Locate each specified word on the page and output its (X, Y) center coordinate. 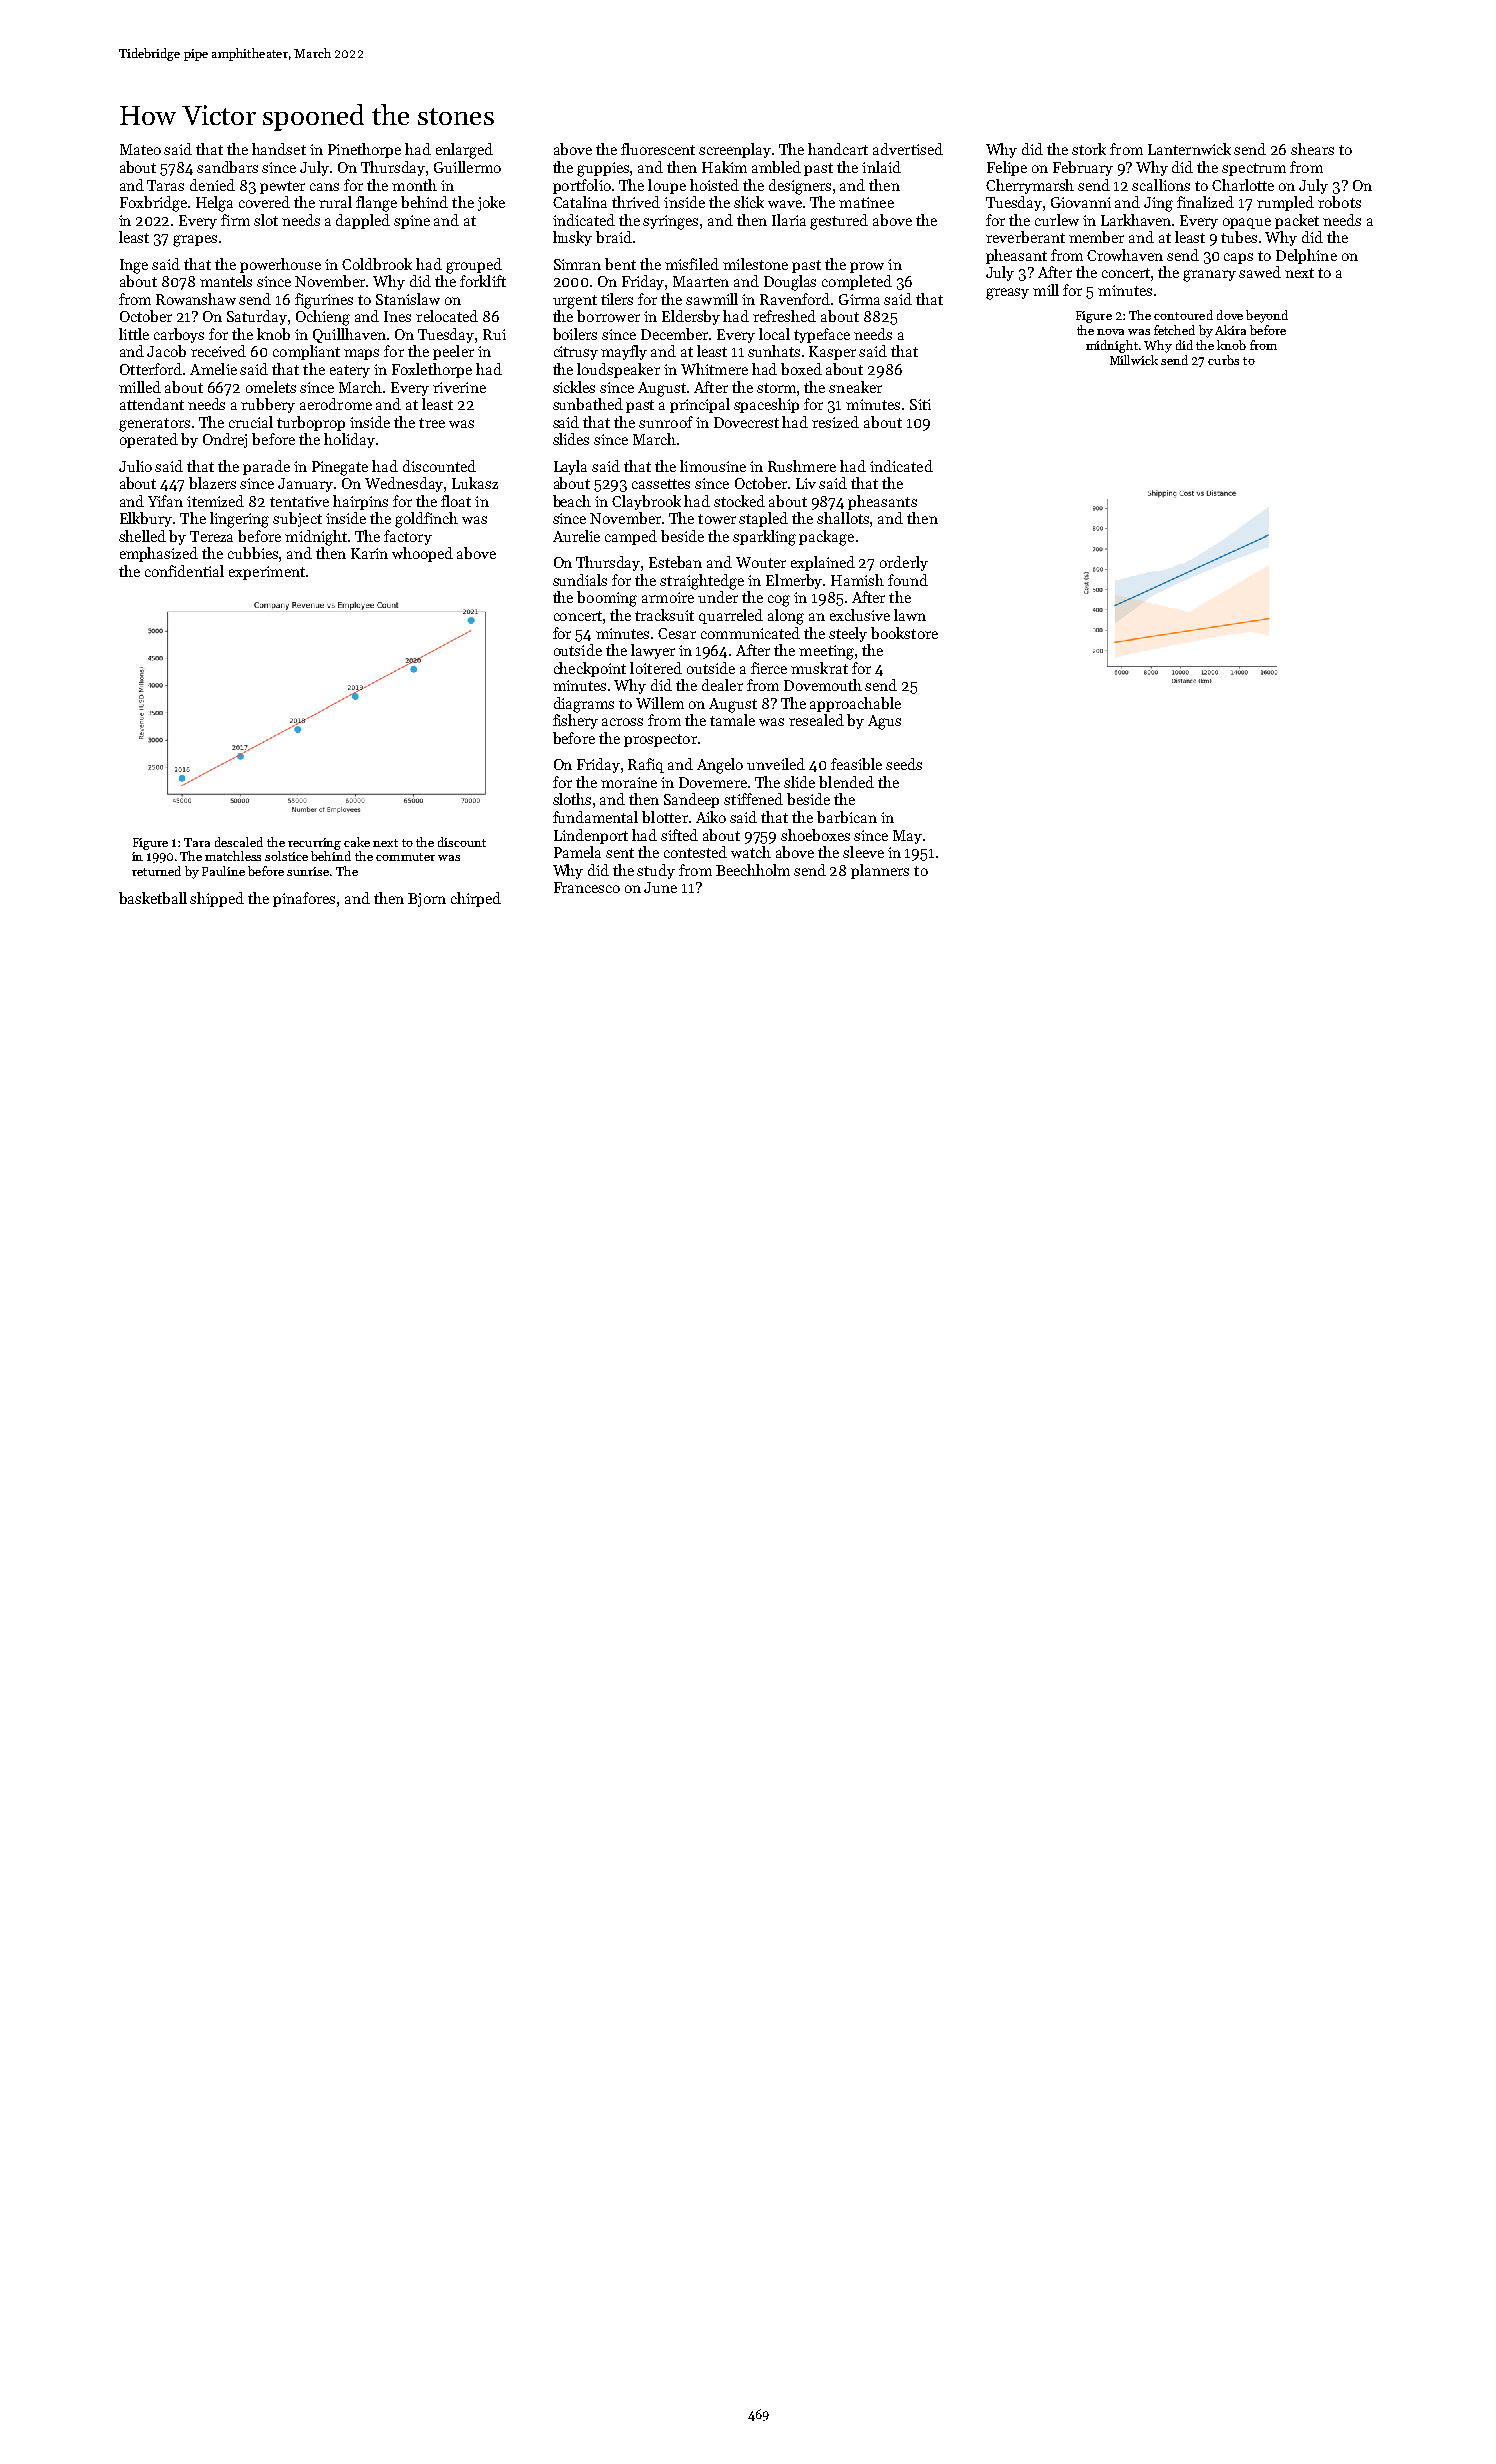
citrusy (576, 353)
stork (1089, 149)
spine (412, 222)
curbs (1223, 360)
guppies (603, 169)
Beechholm (753, 870)
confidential (184, 571)
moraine (629, 782)
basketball (153, 898)
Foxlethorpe (432, 370)
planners (880, 871)
